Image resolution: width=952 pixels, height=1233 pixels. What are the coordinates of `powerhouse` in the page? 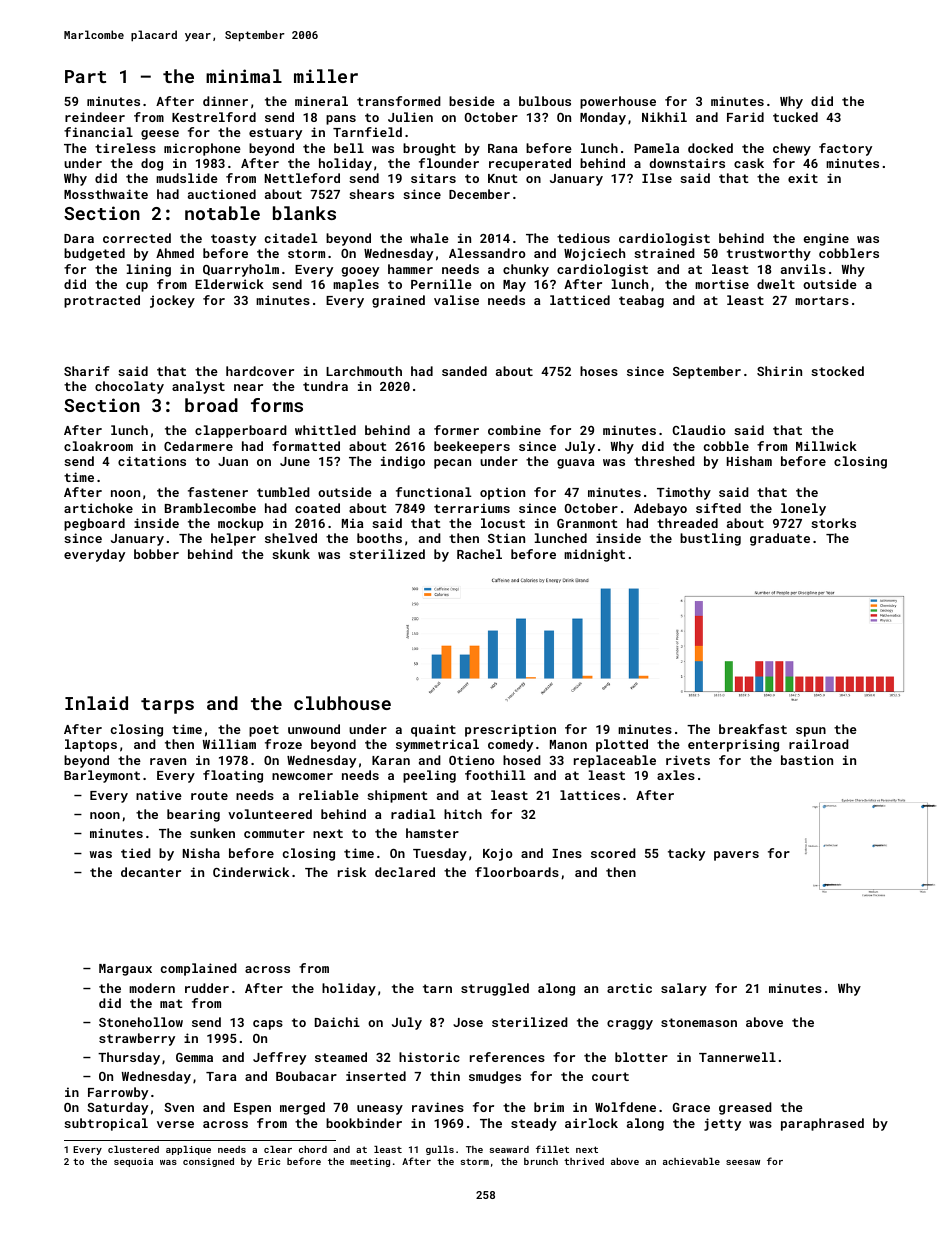 It's located at (618, 102).
